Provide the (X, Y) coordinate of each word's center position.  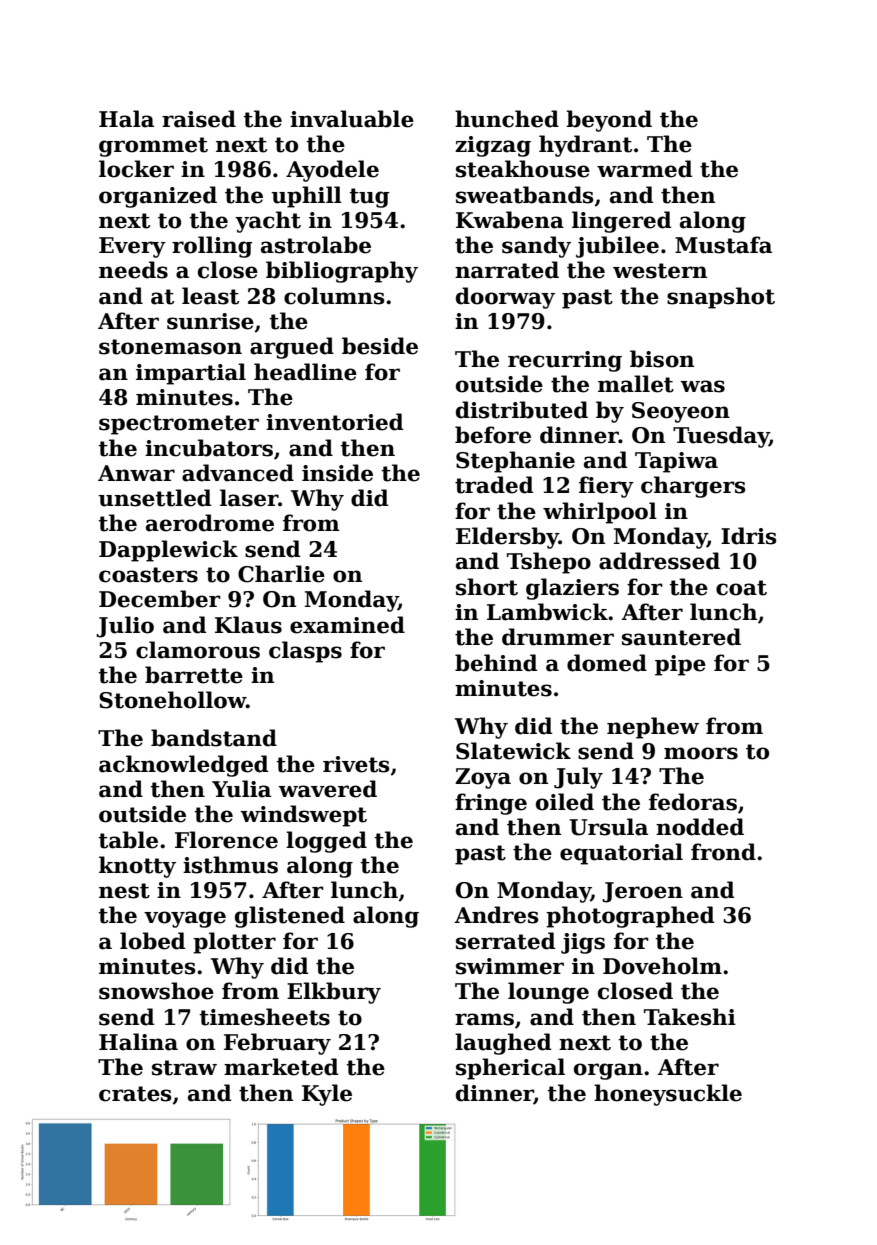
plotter (234, 943)
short (487, 587)
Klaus (248, 625)
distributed (522, 410)
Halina (138, 1042)
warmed (645, 169)
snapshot (721, 298)
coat (741, 588)
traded (494, 485)
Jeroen (642, 892)
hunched (507, 119)
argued (292, 348)
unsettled (155, 498)
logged (326, 842)
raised (199, 119)
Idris (749, 536)
